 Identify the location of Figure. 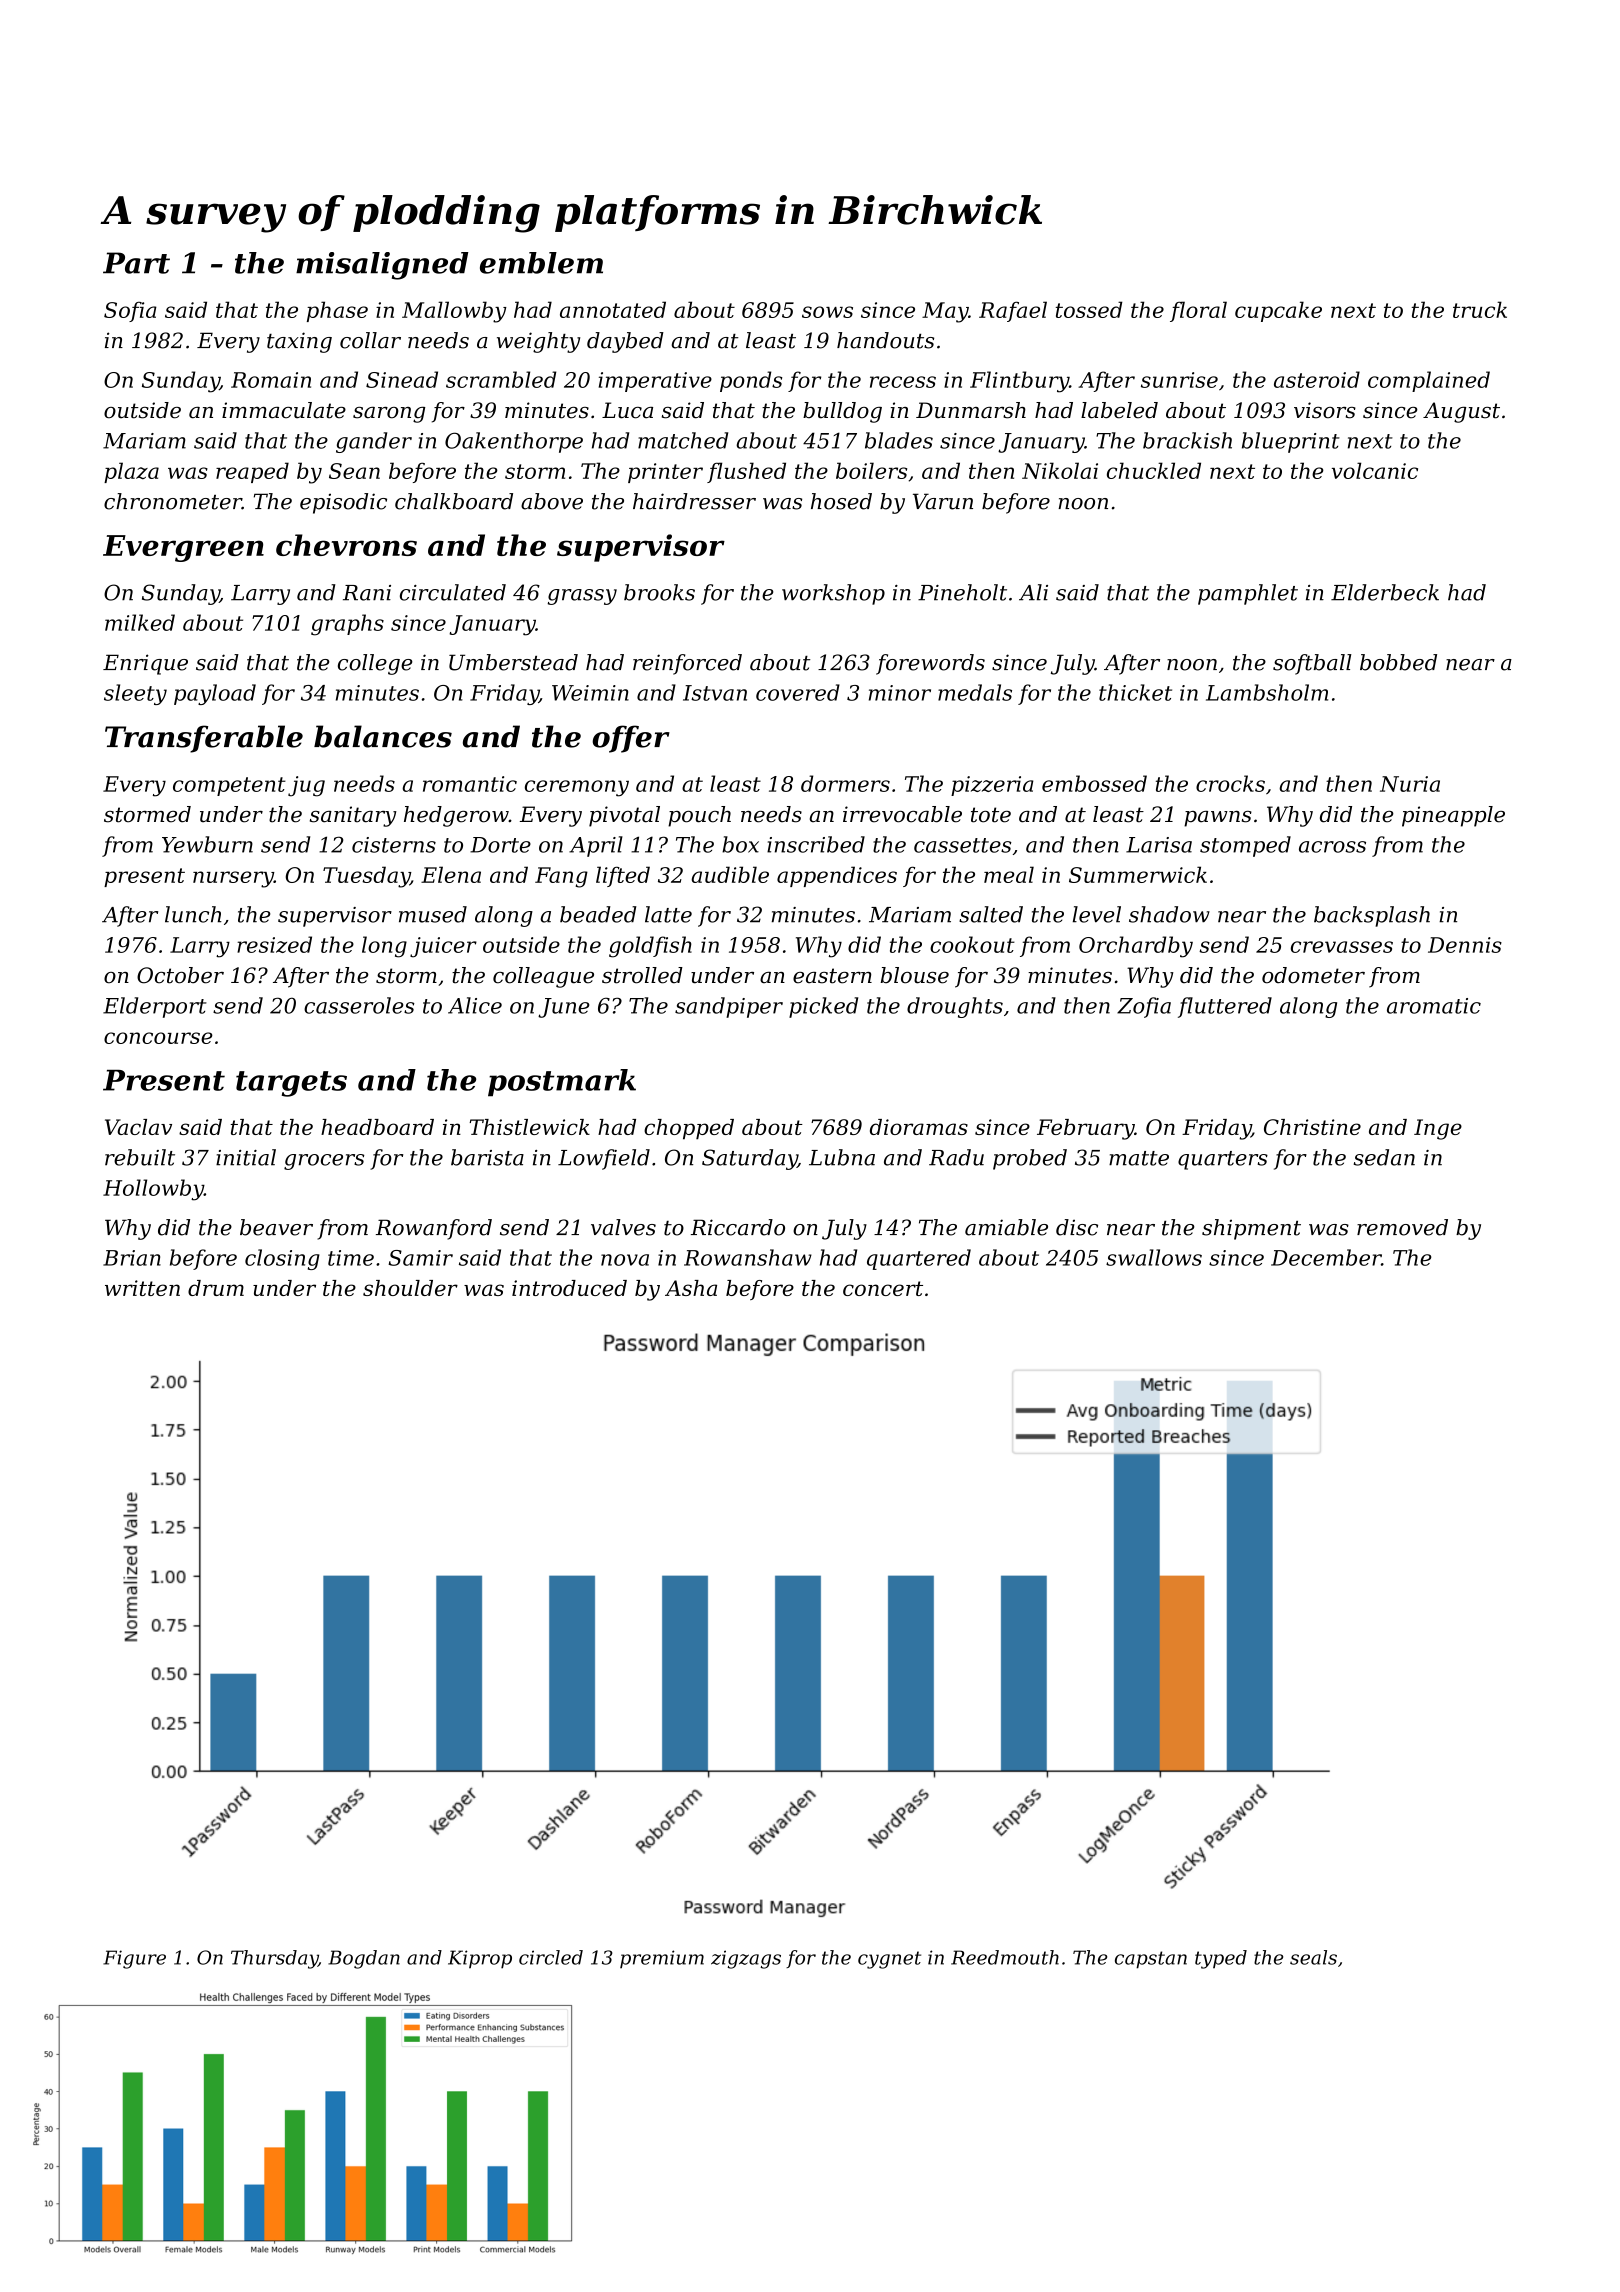
(134, 1959).
